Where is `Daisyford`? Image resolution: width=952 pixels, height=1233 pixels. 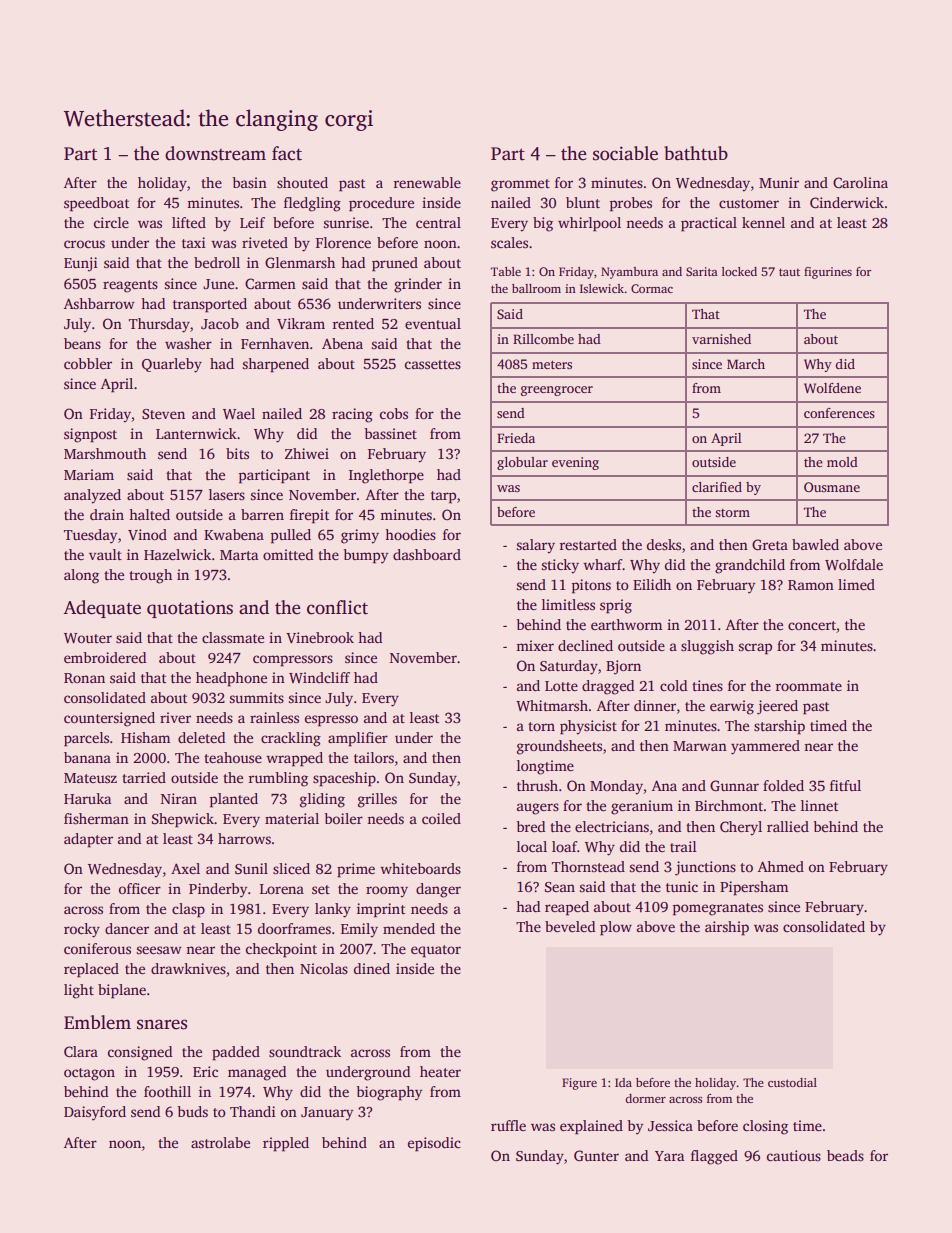
Daisyford is located at coordinates (95, 1113).
